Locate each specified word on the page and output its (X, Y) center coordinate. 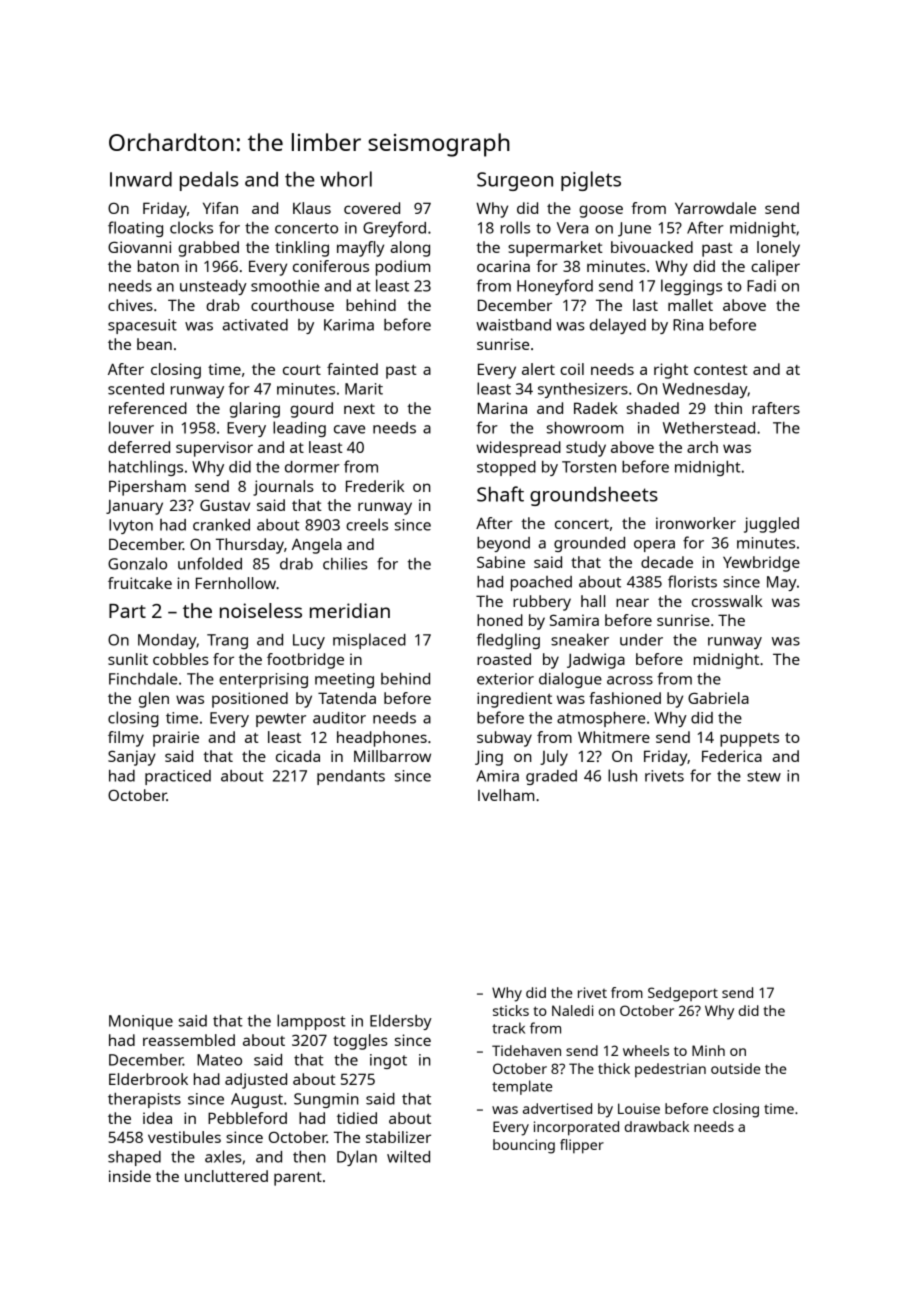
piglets (591, 181)
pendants (351, 777)
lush (622, 775)
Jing (489, 758)
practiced (178, 777)
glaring (255, 410)
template (522, 1087)
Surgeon (515, 181)
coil (572, 369)
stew (764, 776)
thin (728, 408)
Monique (141, 1022)
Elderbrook (148, 1079)
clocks (191, 227)
